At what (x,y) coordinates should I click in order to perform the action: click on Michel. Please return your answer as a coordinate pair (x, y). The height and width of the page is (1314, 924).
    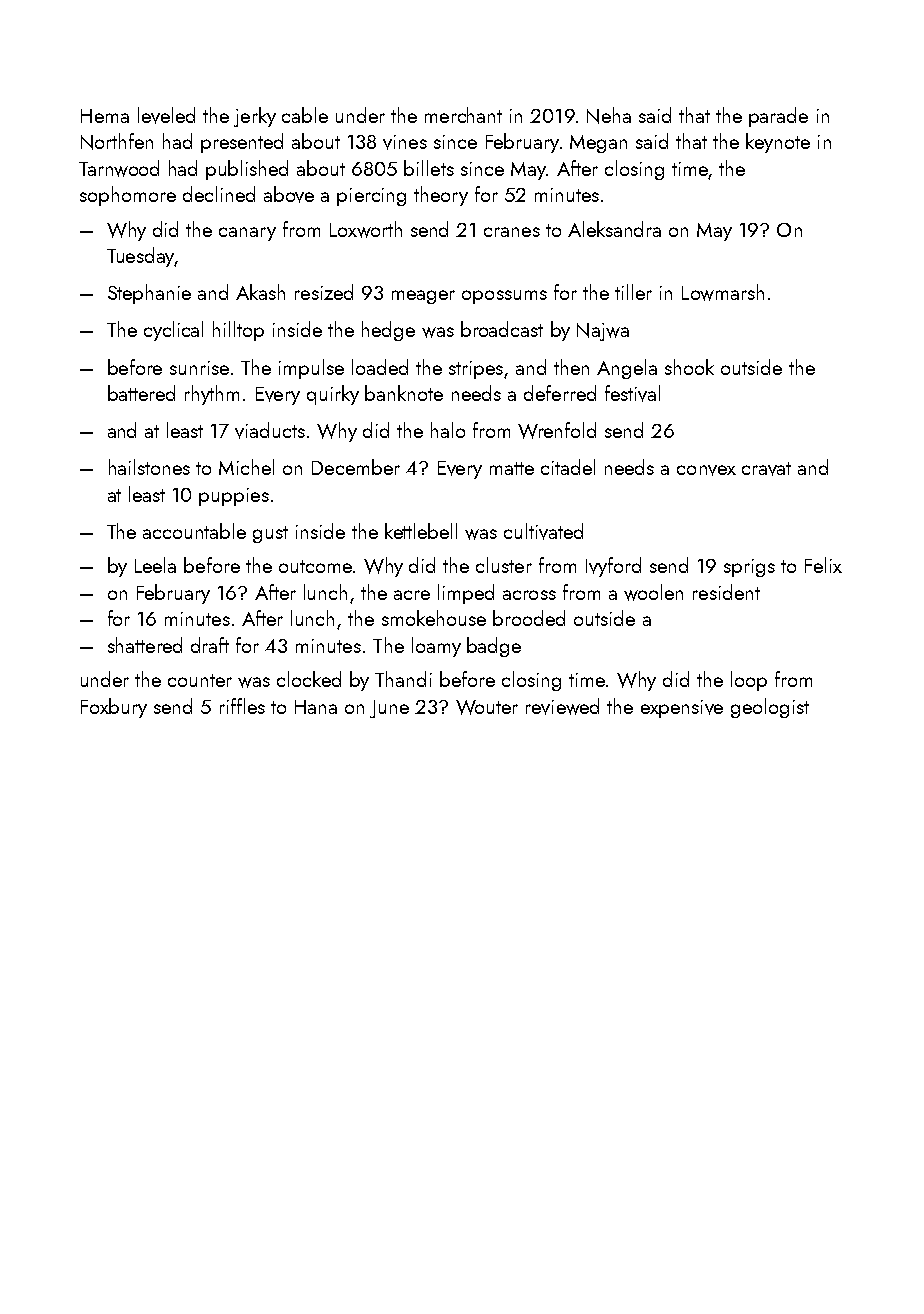
    Looking at the image, I should click on (246, 467).
